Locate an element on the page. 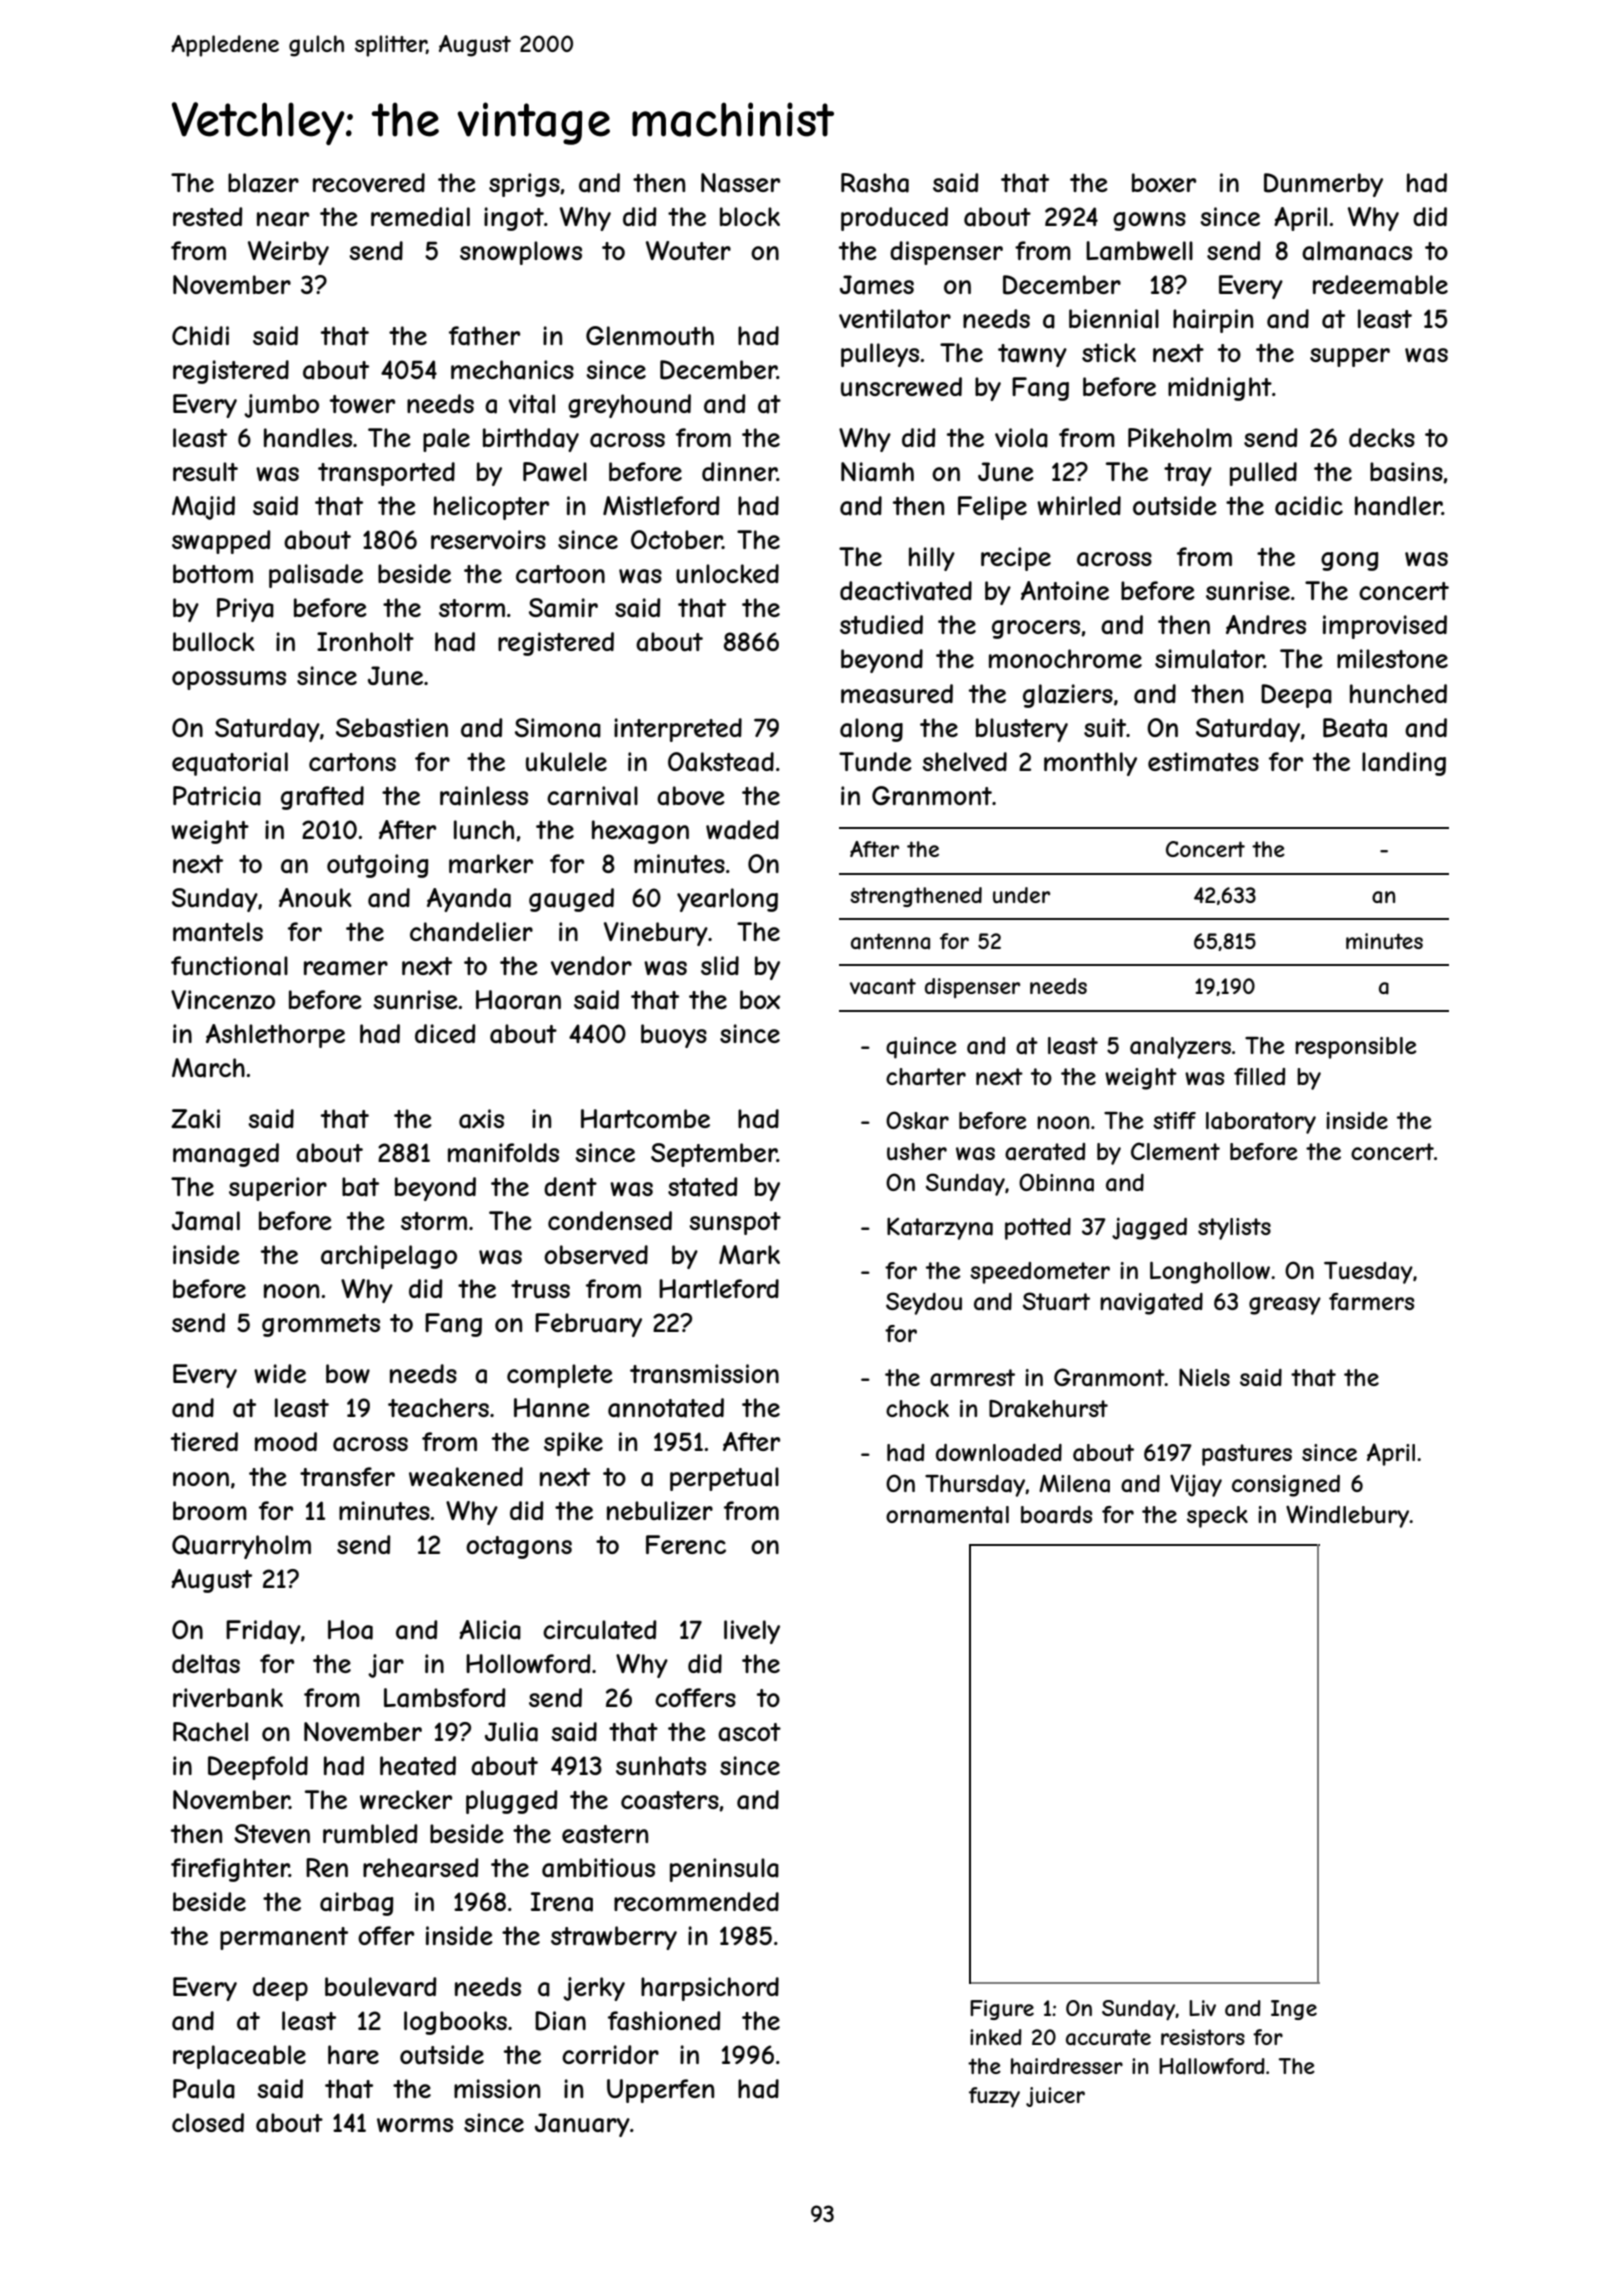 Image resolution: width=1620 pixels, height=2292 pixels. improvised is located at coordinates (1385, 627).
